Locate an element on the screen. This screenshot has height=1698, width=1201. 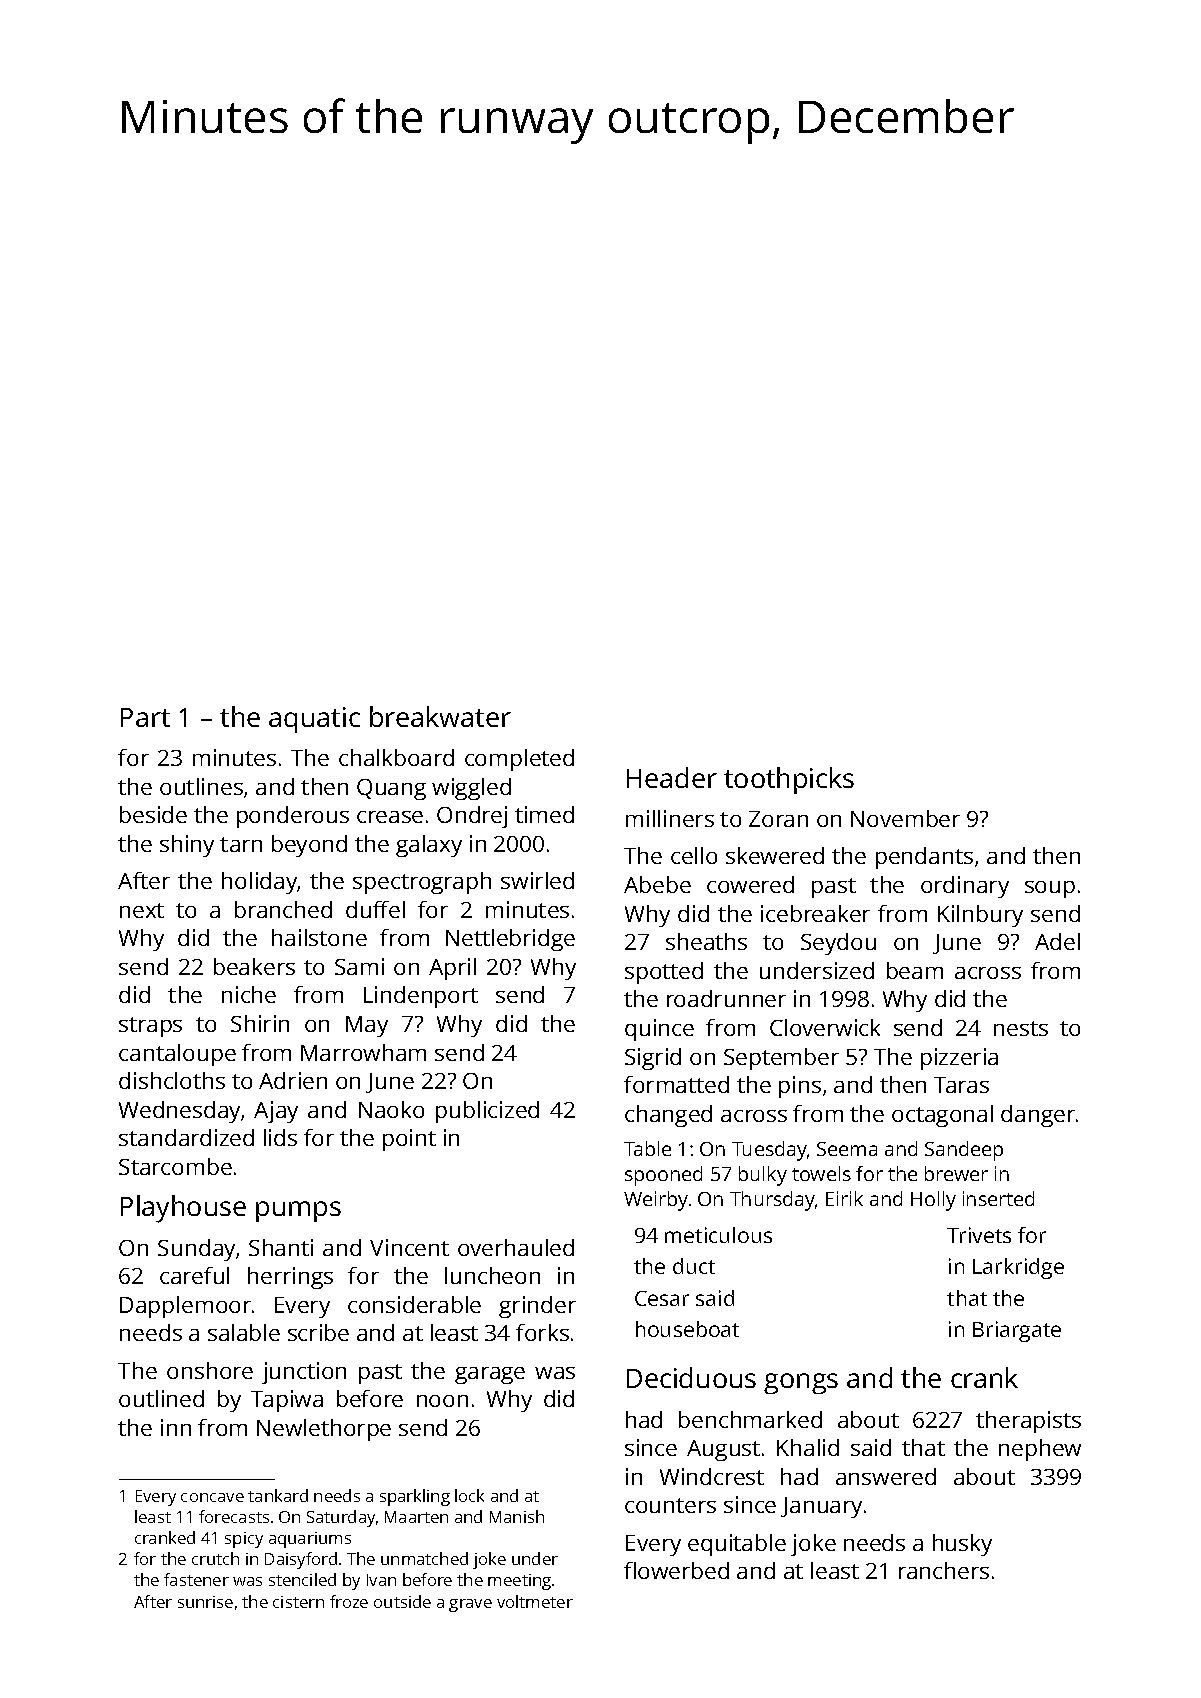
sunrise is located at coordinates (205, 1602).
